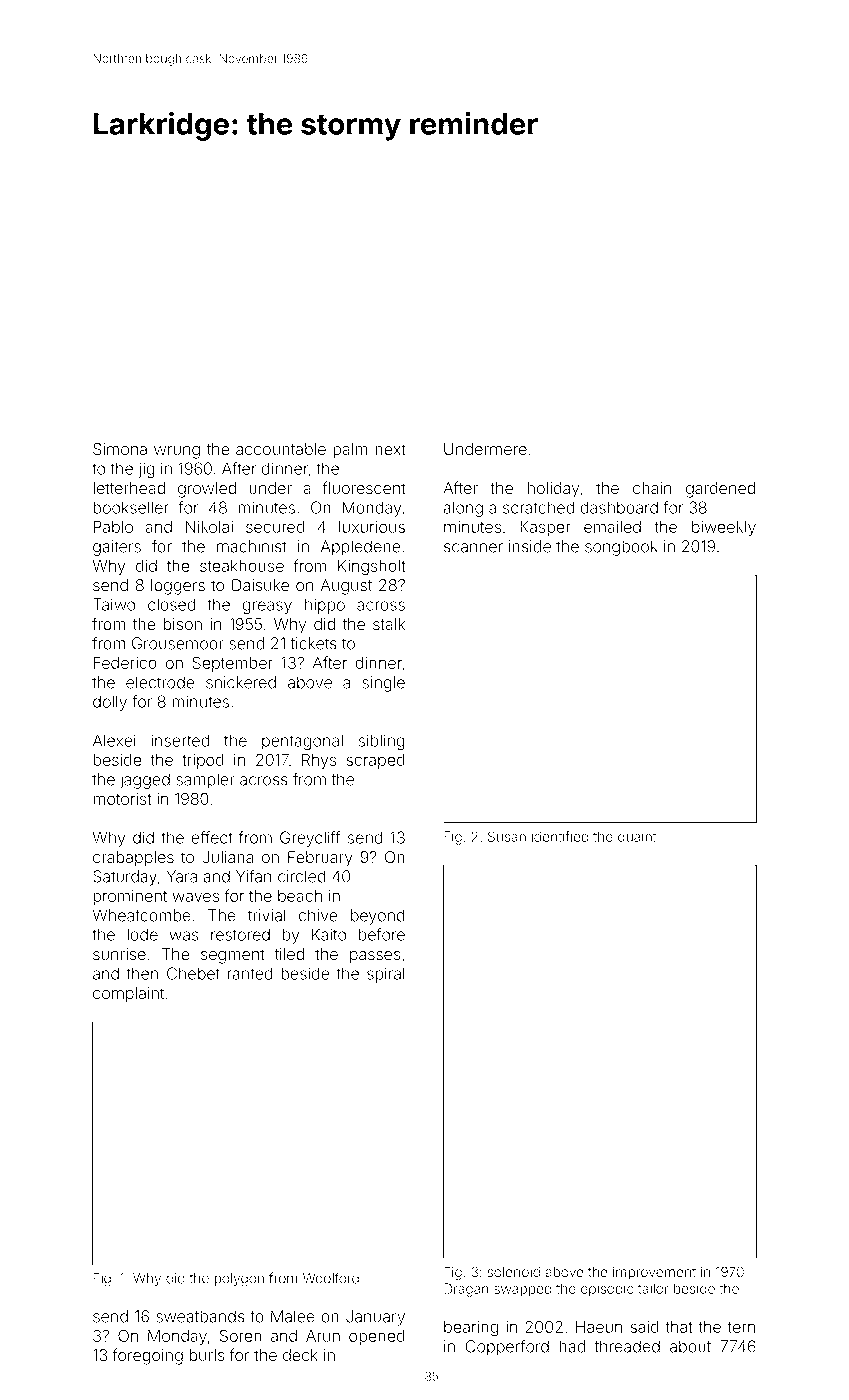 The height and width of the image is (1400, 849). What do you see at coordinates (553, 490) in the image?
I see `holiday` at bounding box center [553, 490].
